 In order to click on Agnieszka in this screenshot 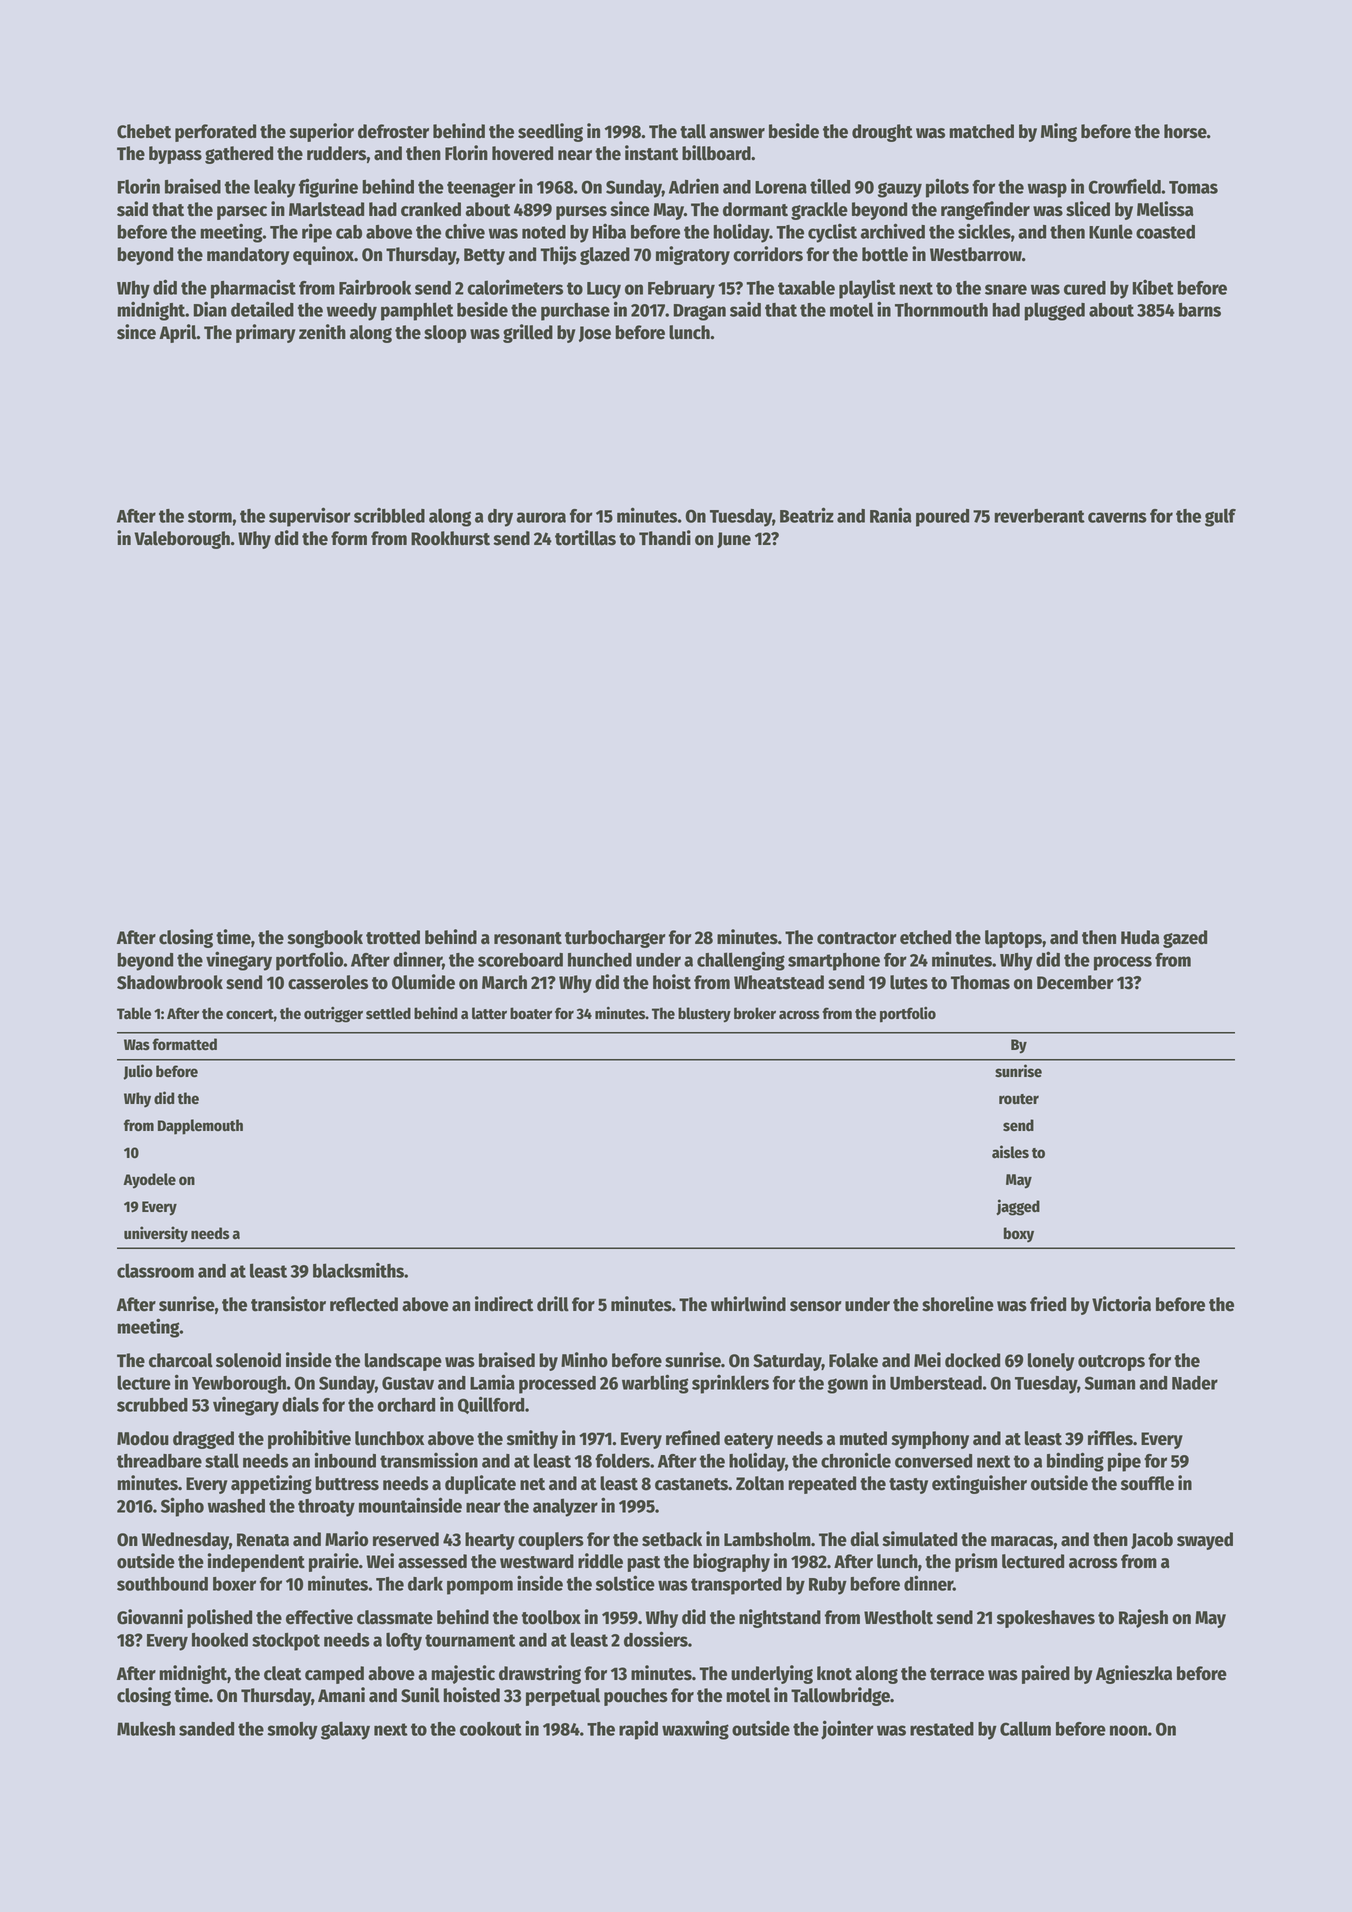, I will do `click(1134, 1674)`.
